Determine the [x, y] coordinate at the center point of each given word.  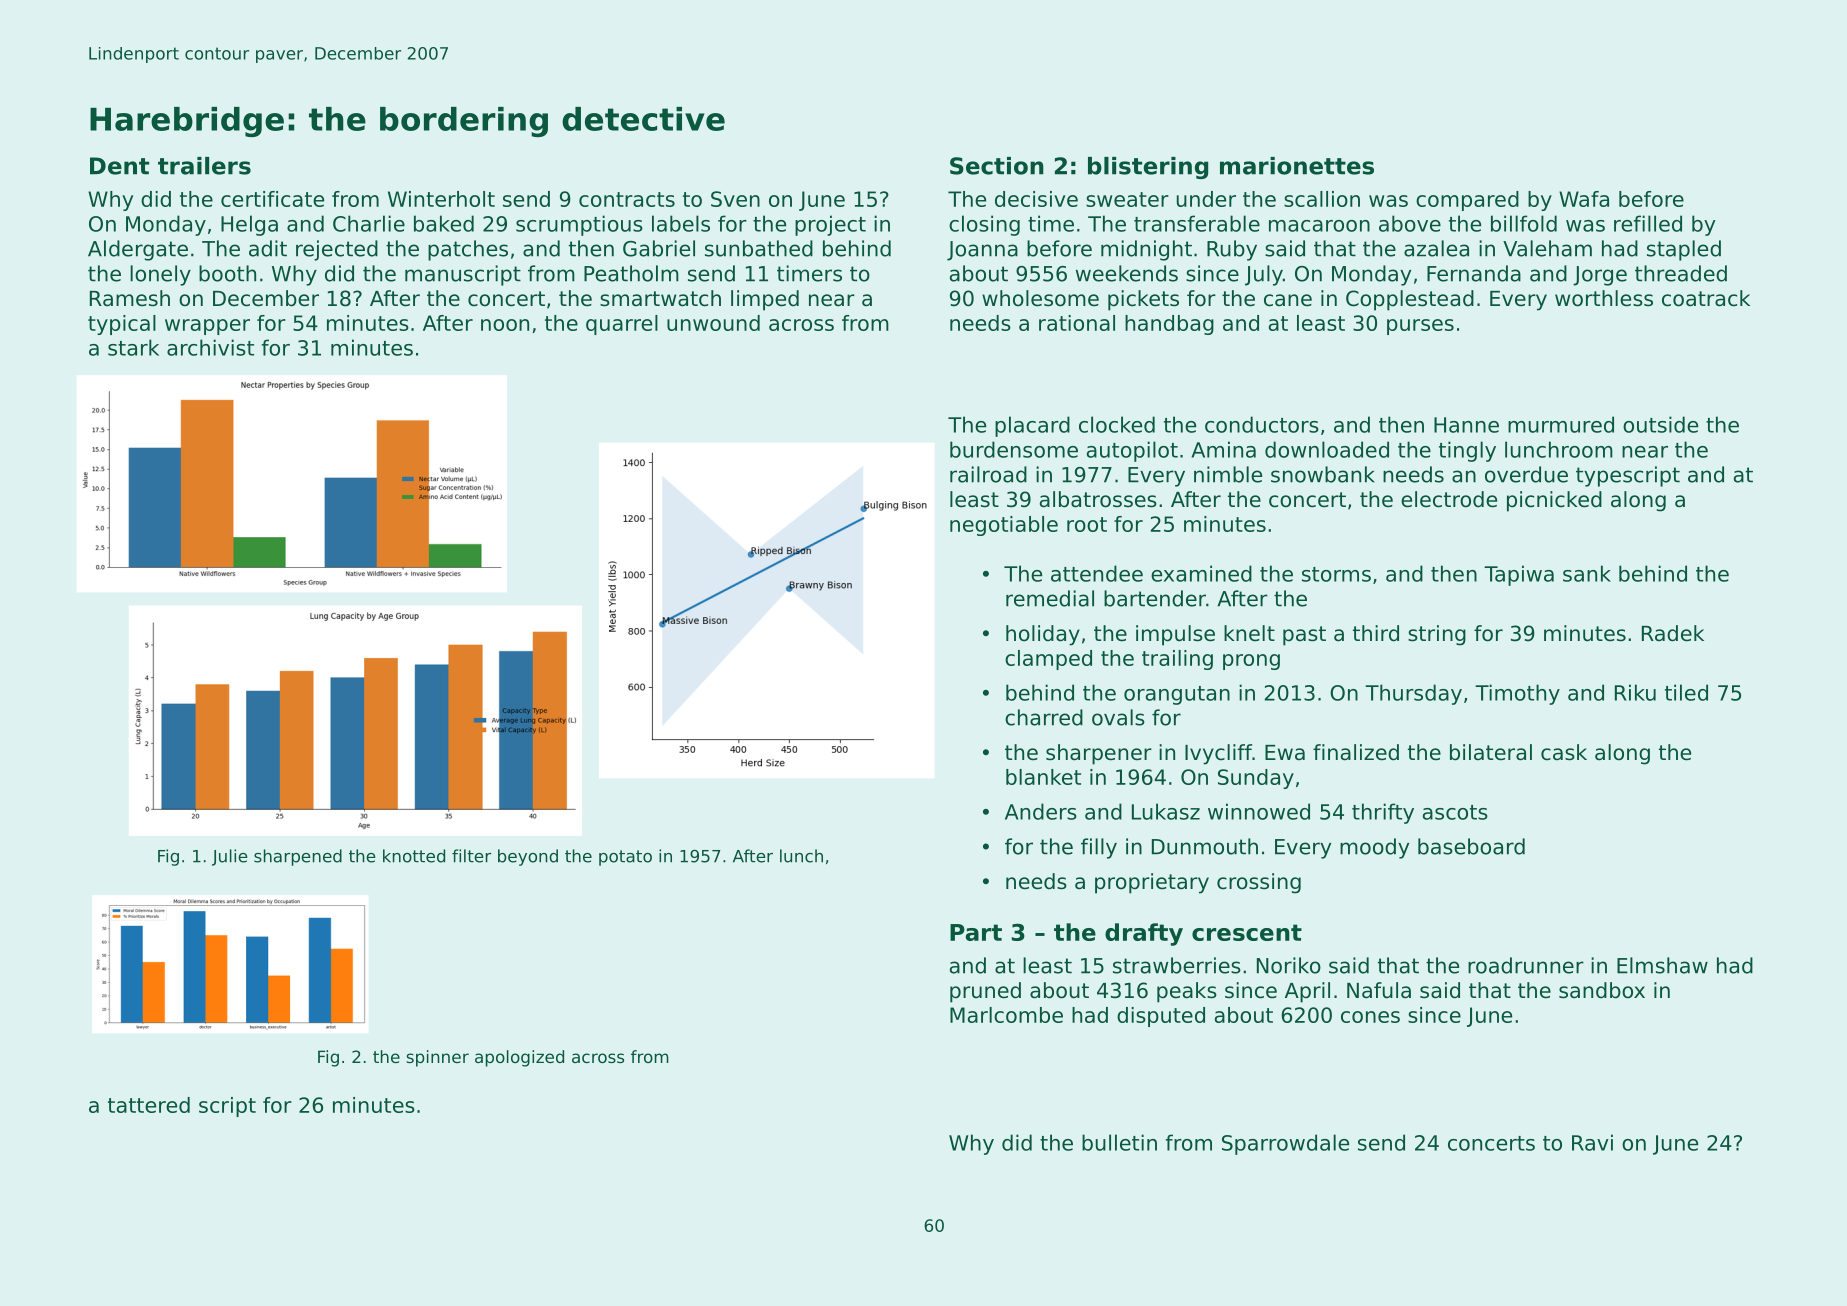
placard [1032, 426]
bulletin [1119, 1142]
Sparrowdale [1285, 1144]
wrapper [207, 327]
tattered [149, 1105]
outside [1660, 424]
